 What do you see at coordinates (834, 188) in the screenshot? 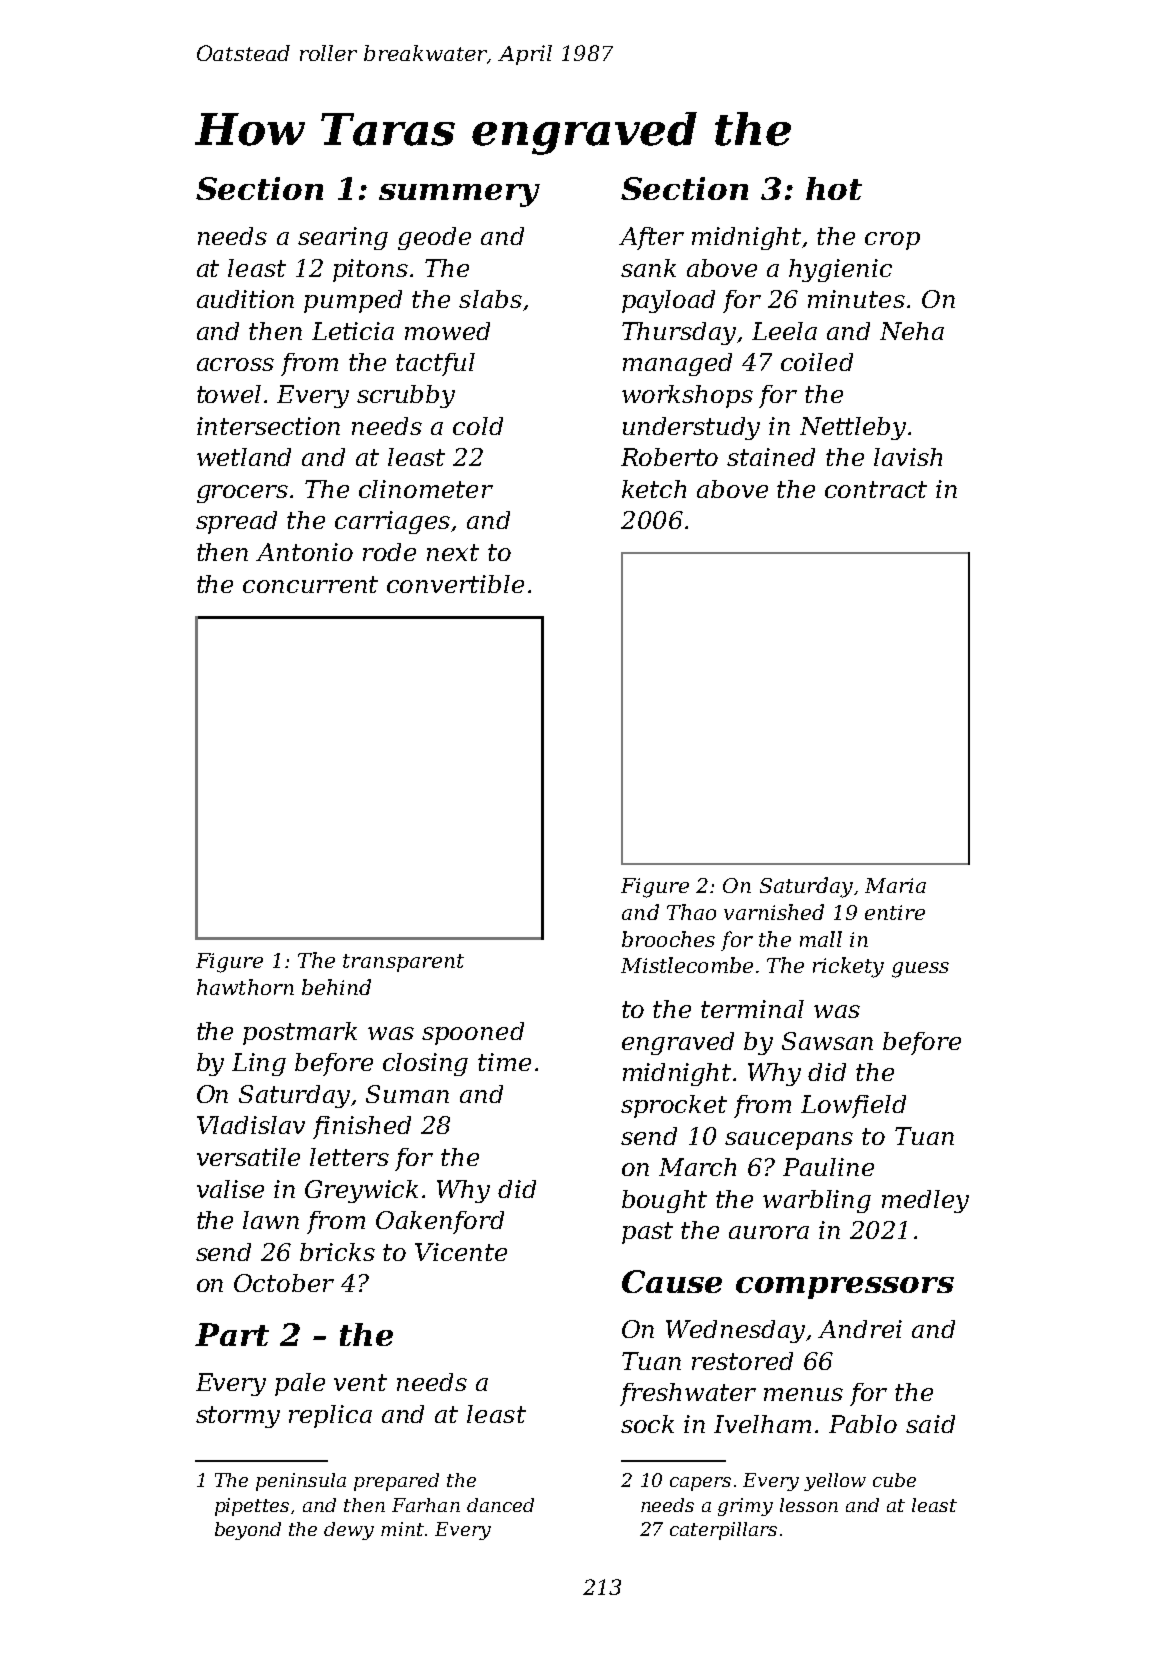
I see `hot` at bounding box center [834, 188].
